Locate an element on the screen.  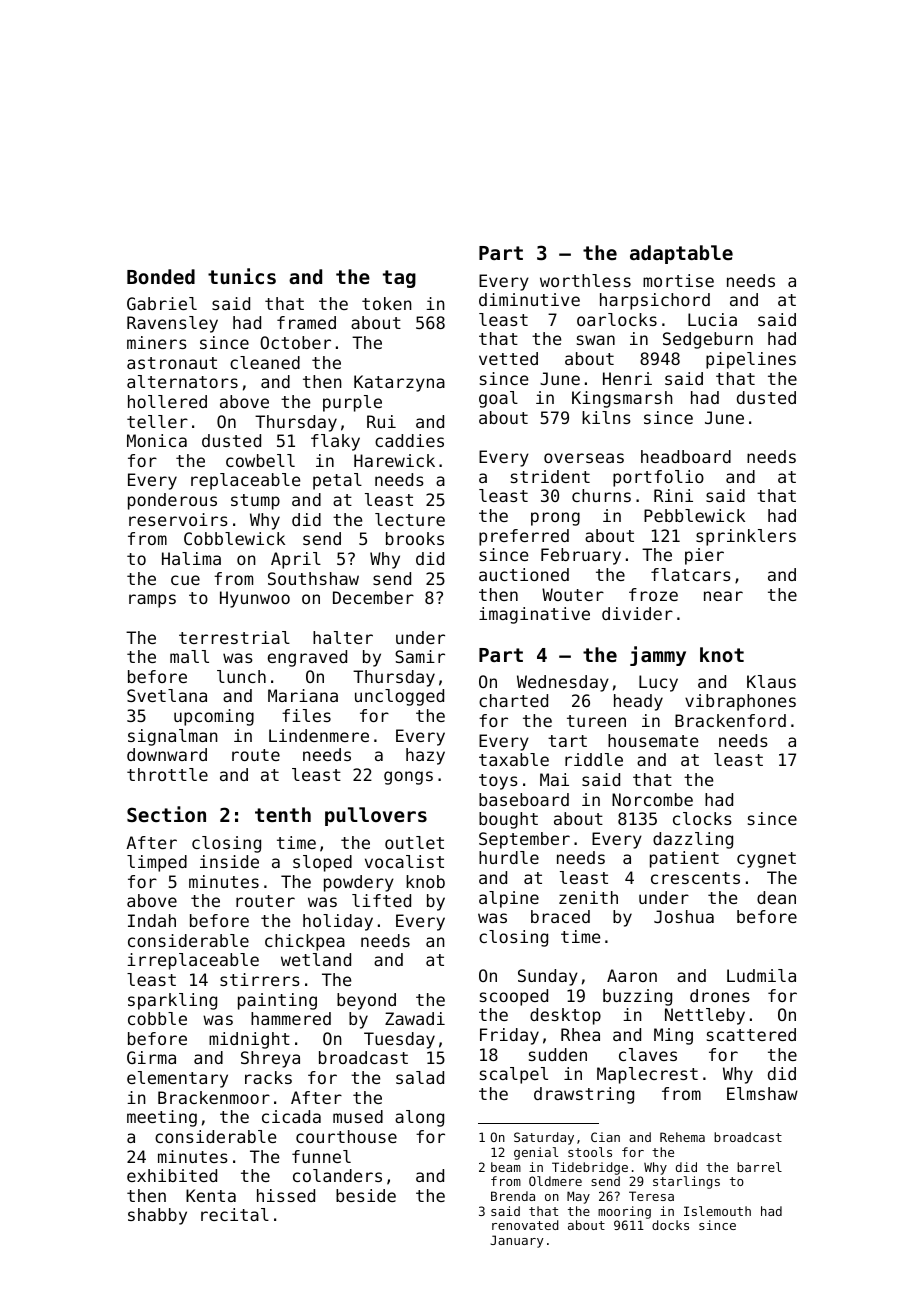
Svetlana is located at coordinates (167, 695).
